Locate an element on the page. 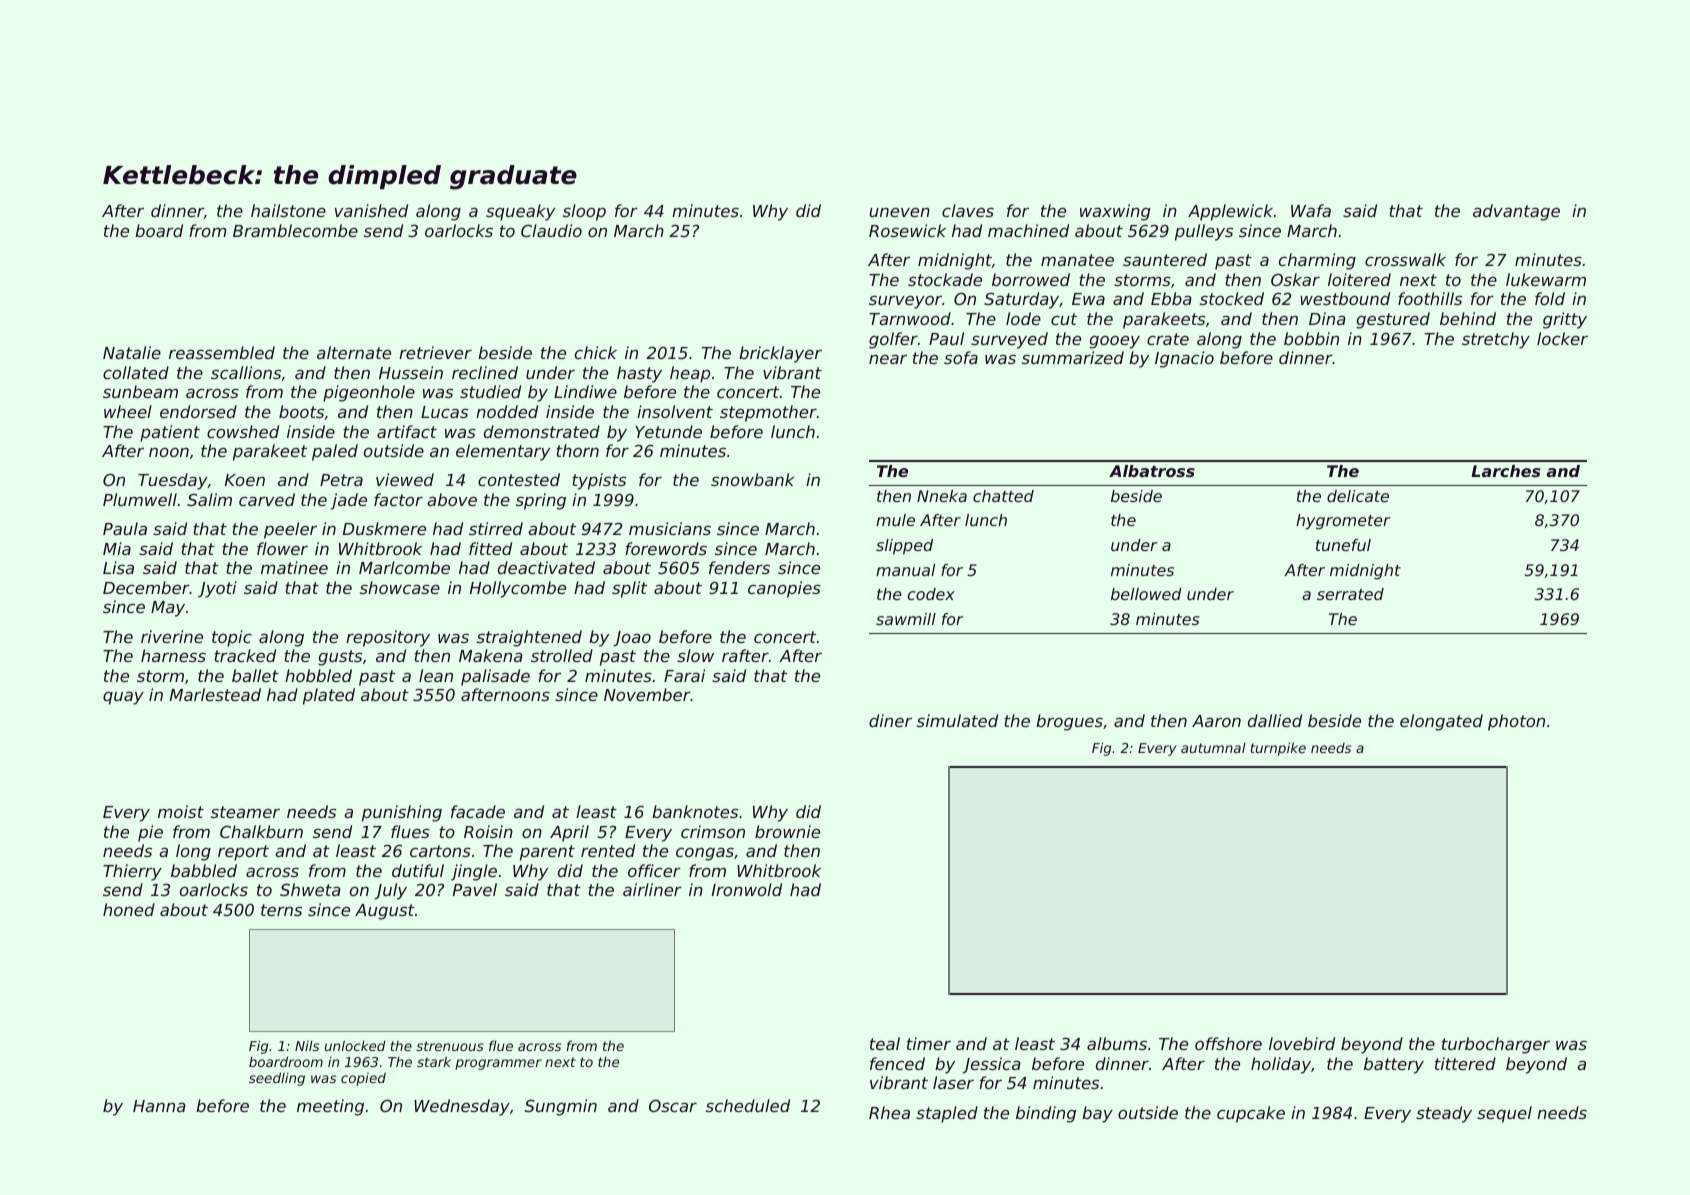 Image resolution: width=1690 pixels, height=1195 pixels. Albatross is located at coordinates (1152, 471).
